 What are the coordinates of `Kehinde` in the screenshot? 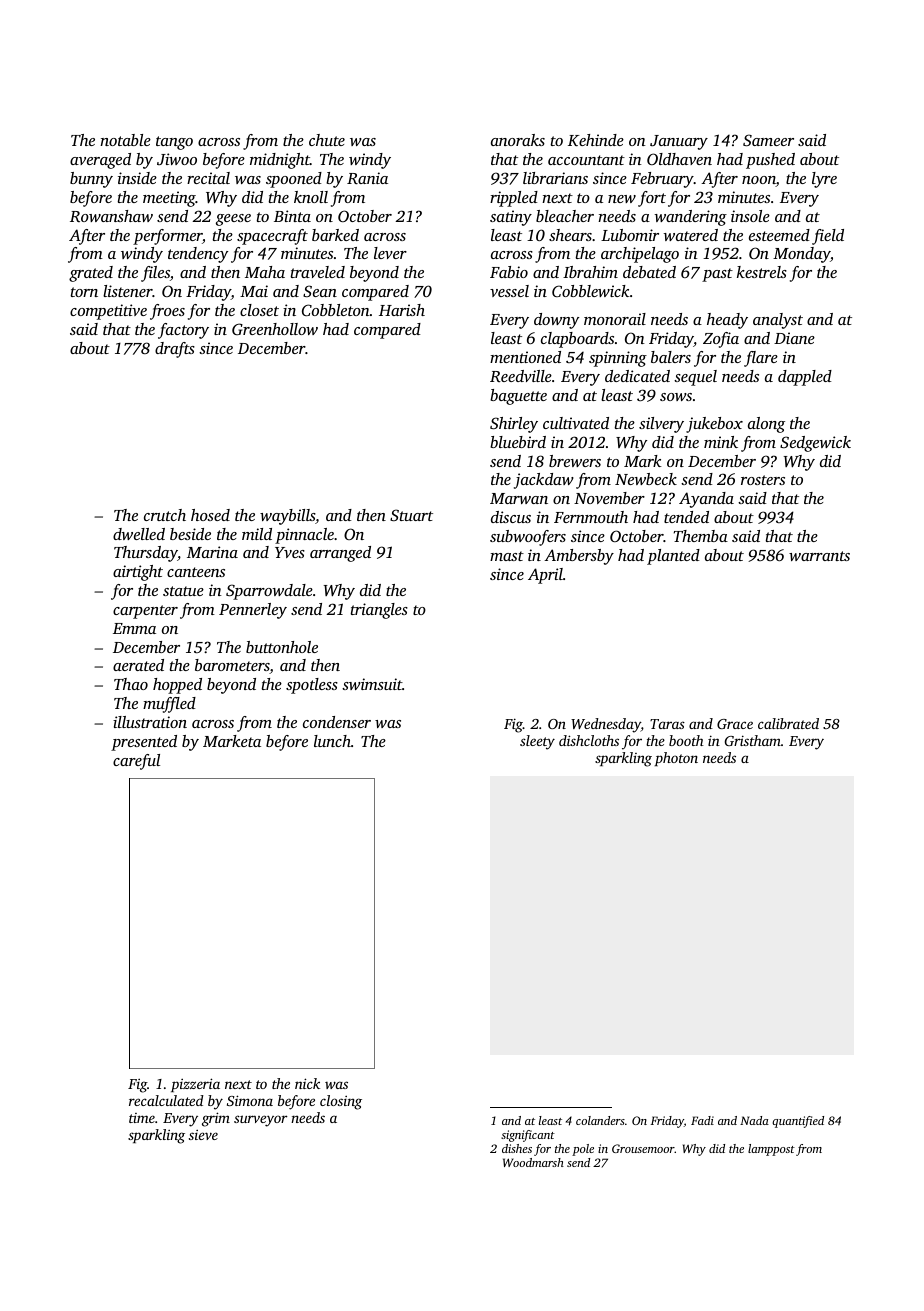 It's located at (596, 140).
